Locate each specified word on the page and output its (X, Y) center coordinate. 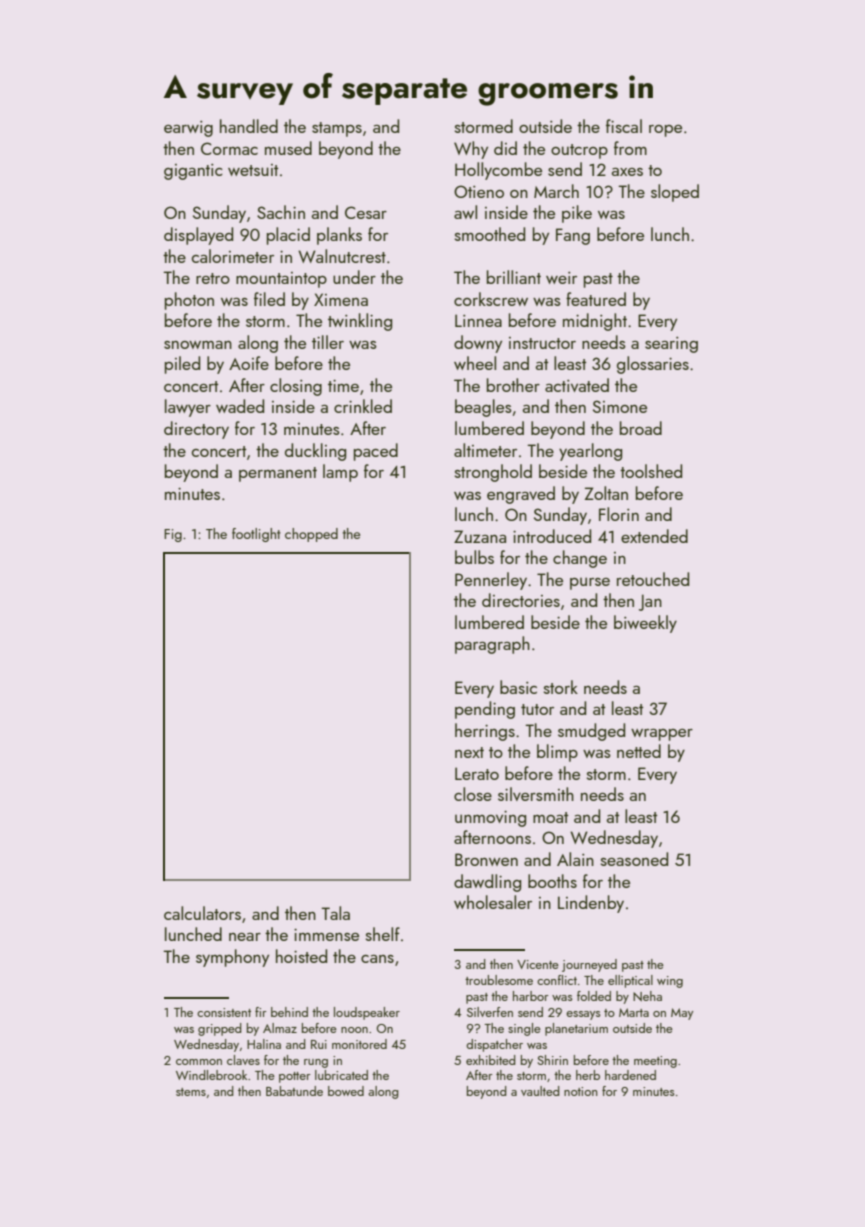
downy (478, 344)
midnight (595, 322)
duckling (315, 452)
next (469, 752)
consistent (224, 1012)
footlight (256, 535)
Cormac (229, 148)
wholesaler (493, 902)
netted (639, 751)
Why (471, 150)
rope (665, 131)
